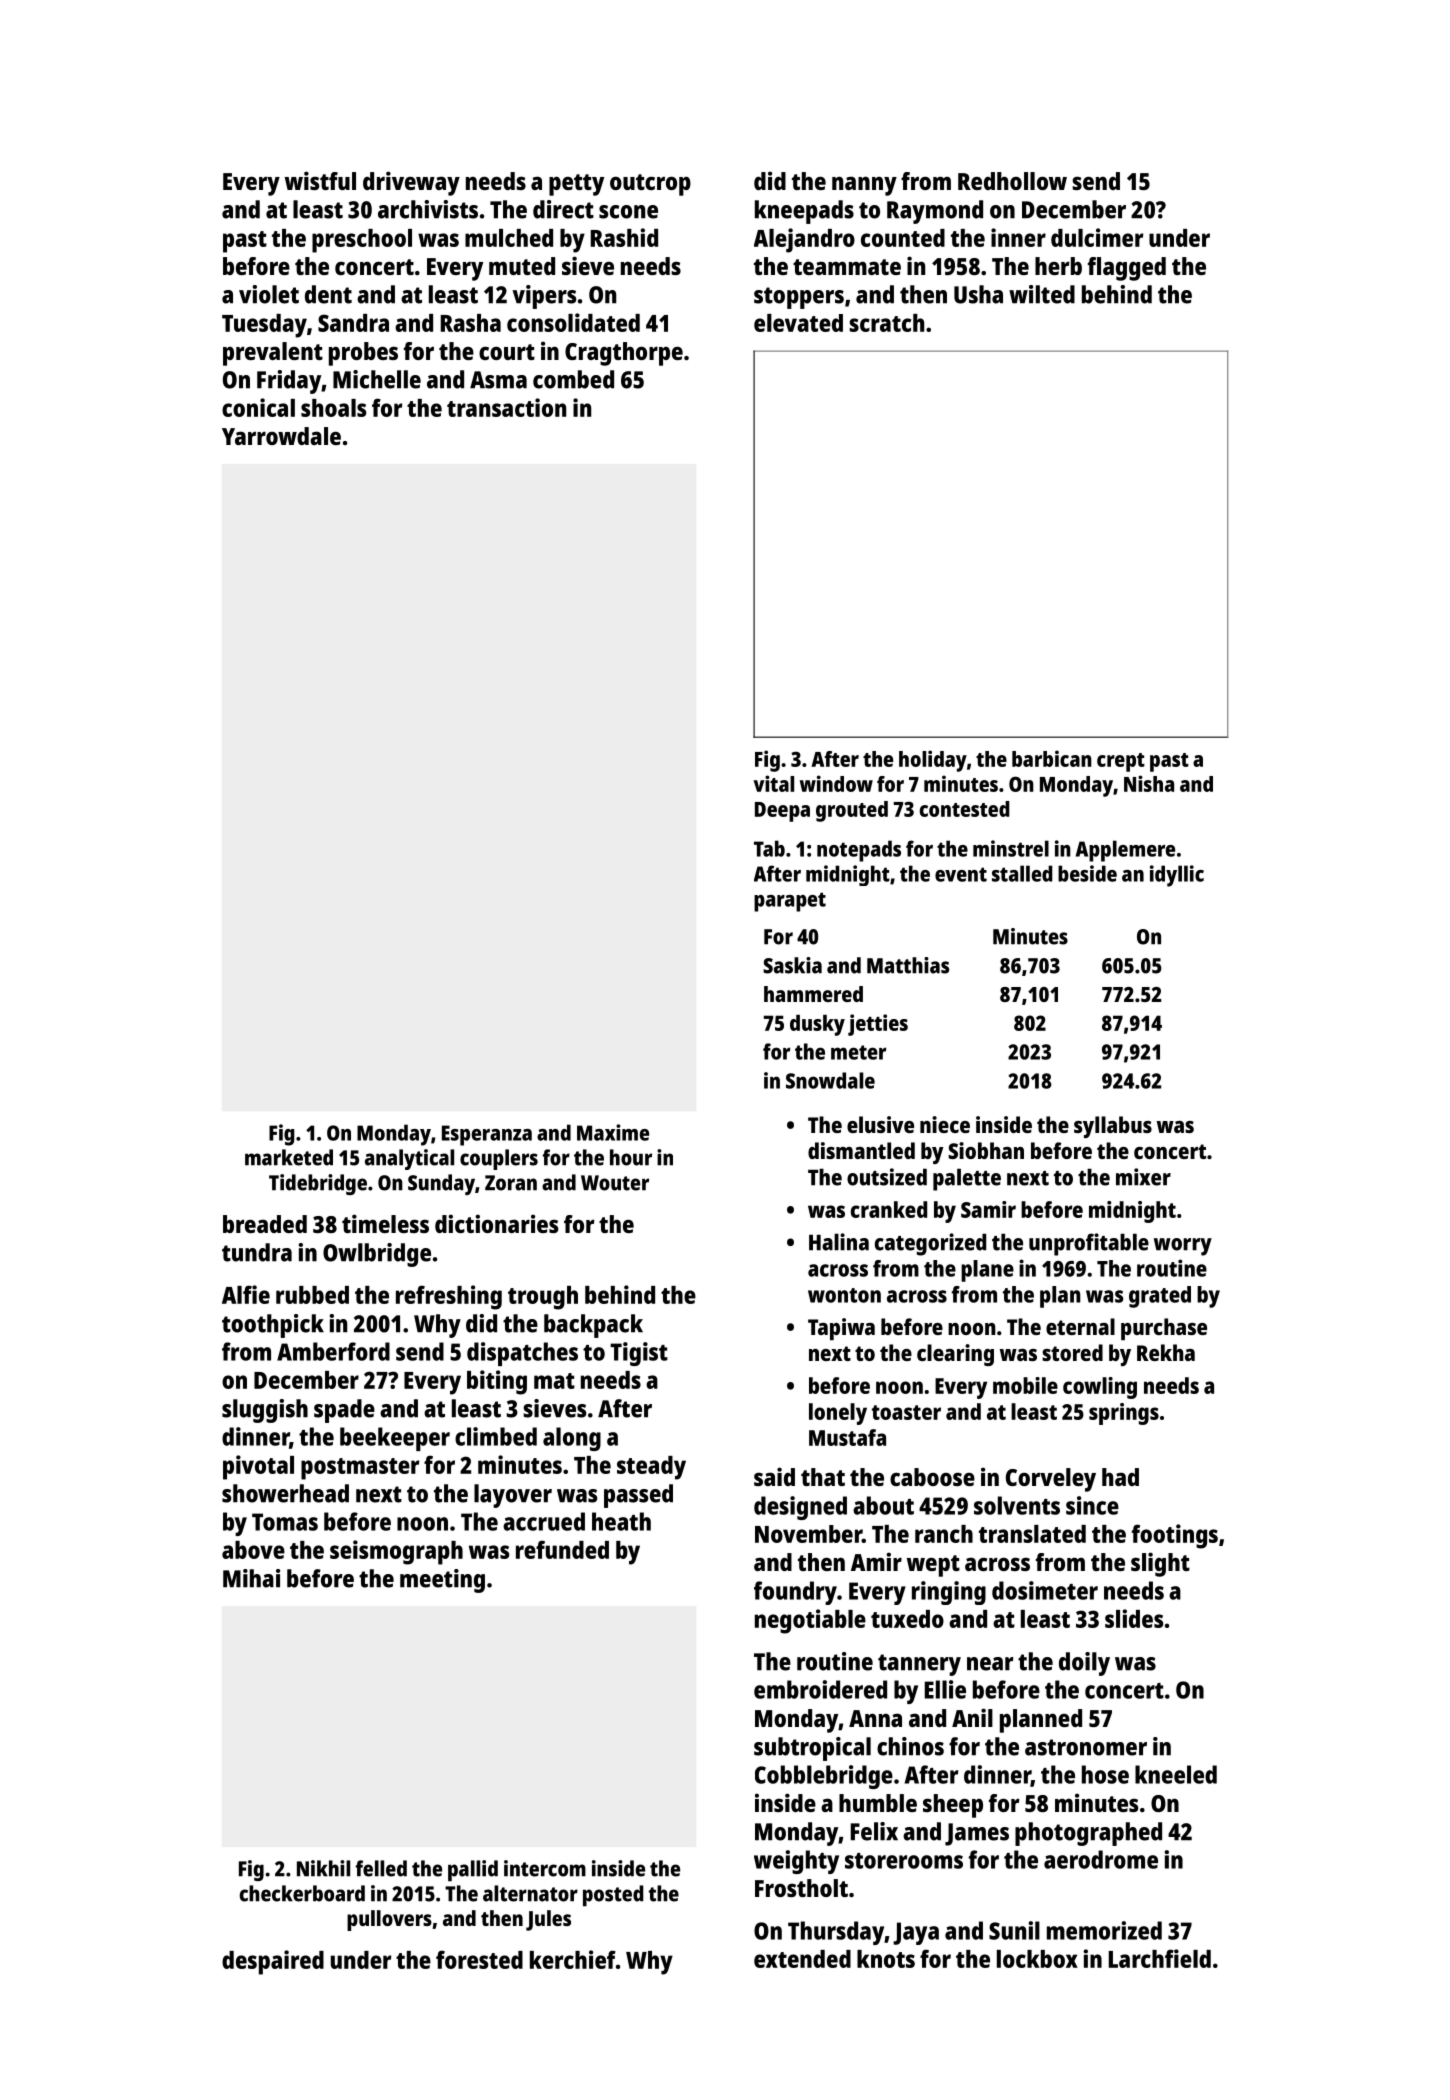 The width and height of the image is (1450, 2100). I want to click on despaired, so click(273, 1962).
